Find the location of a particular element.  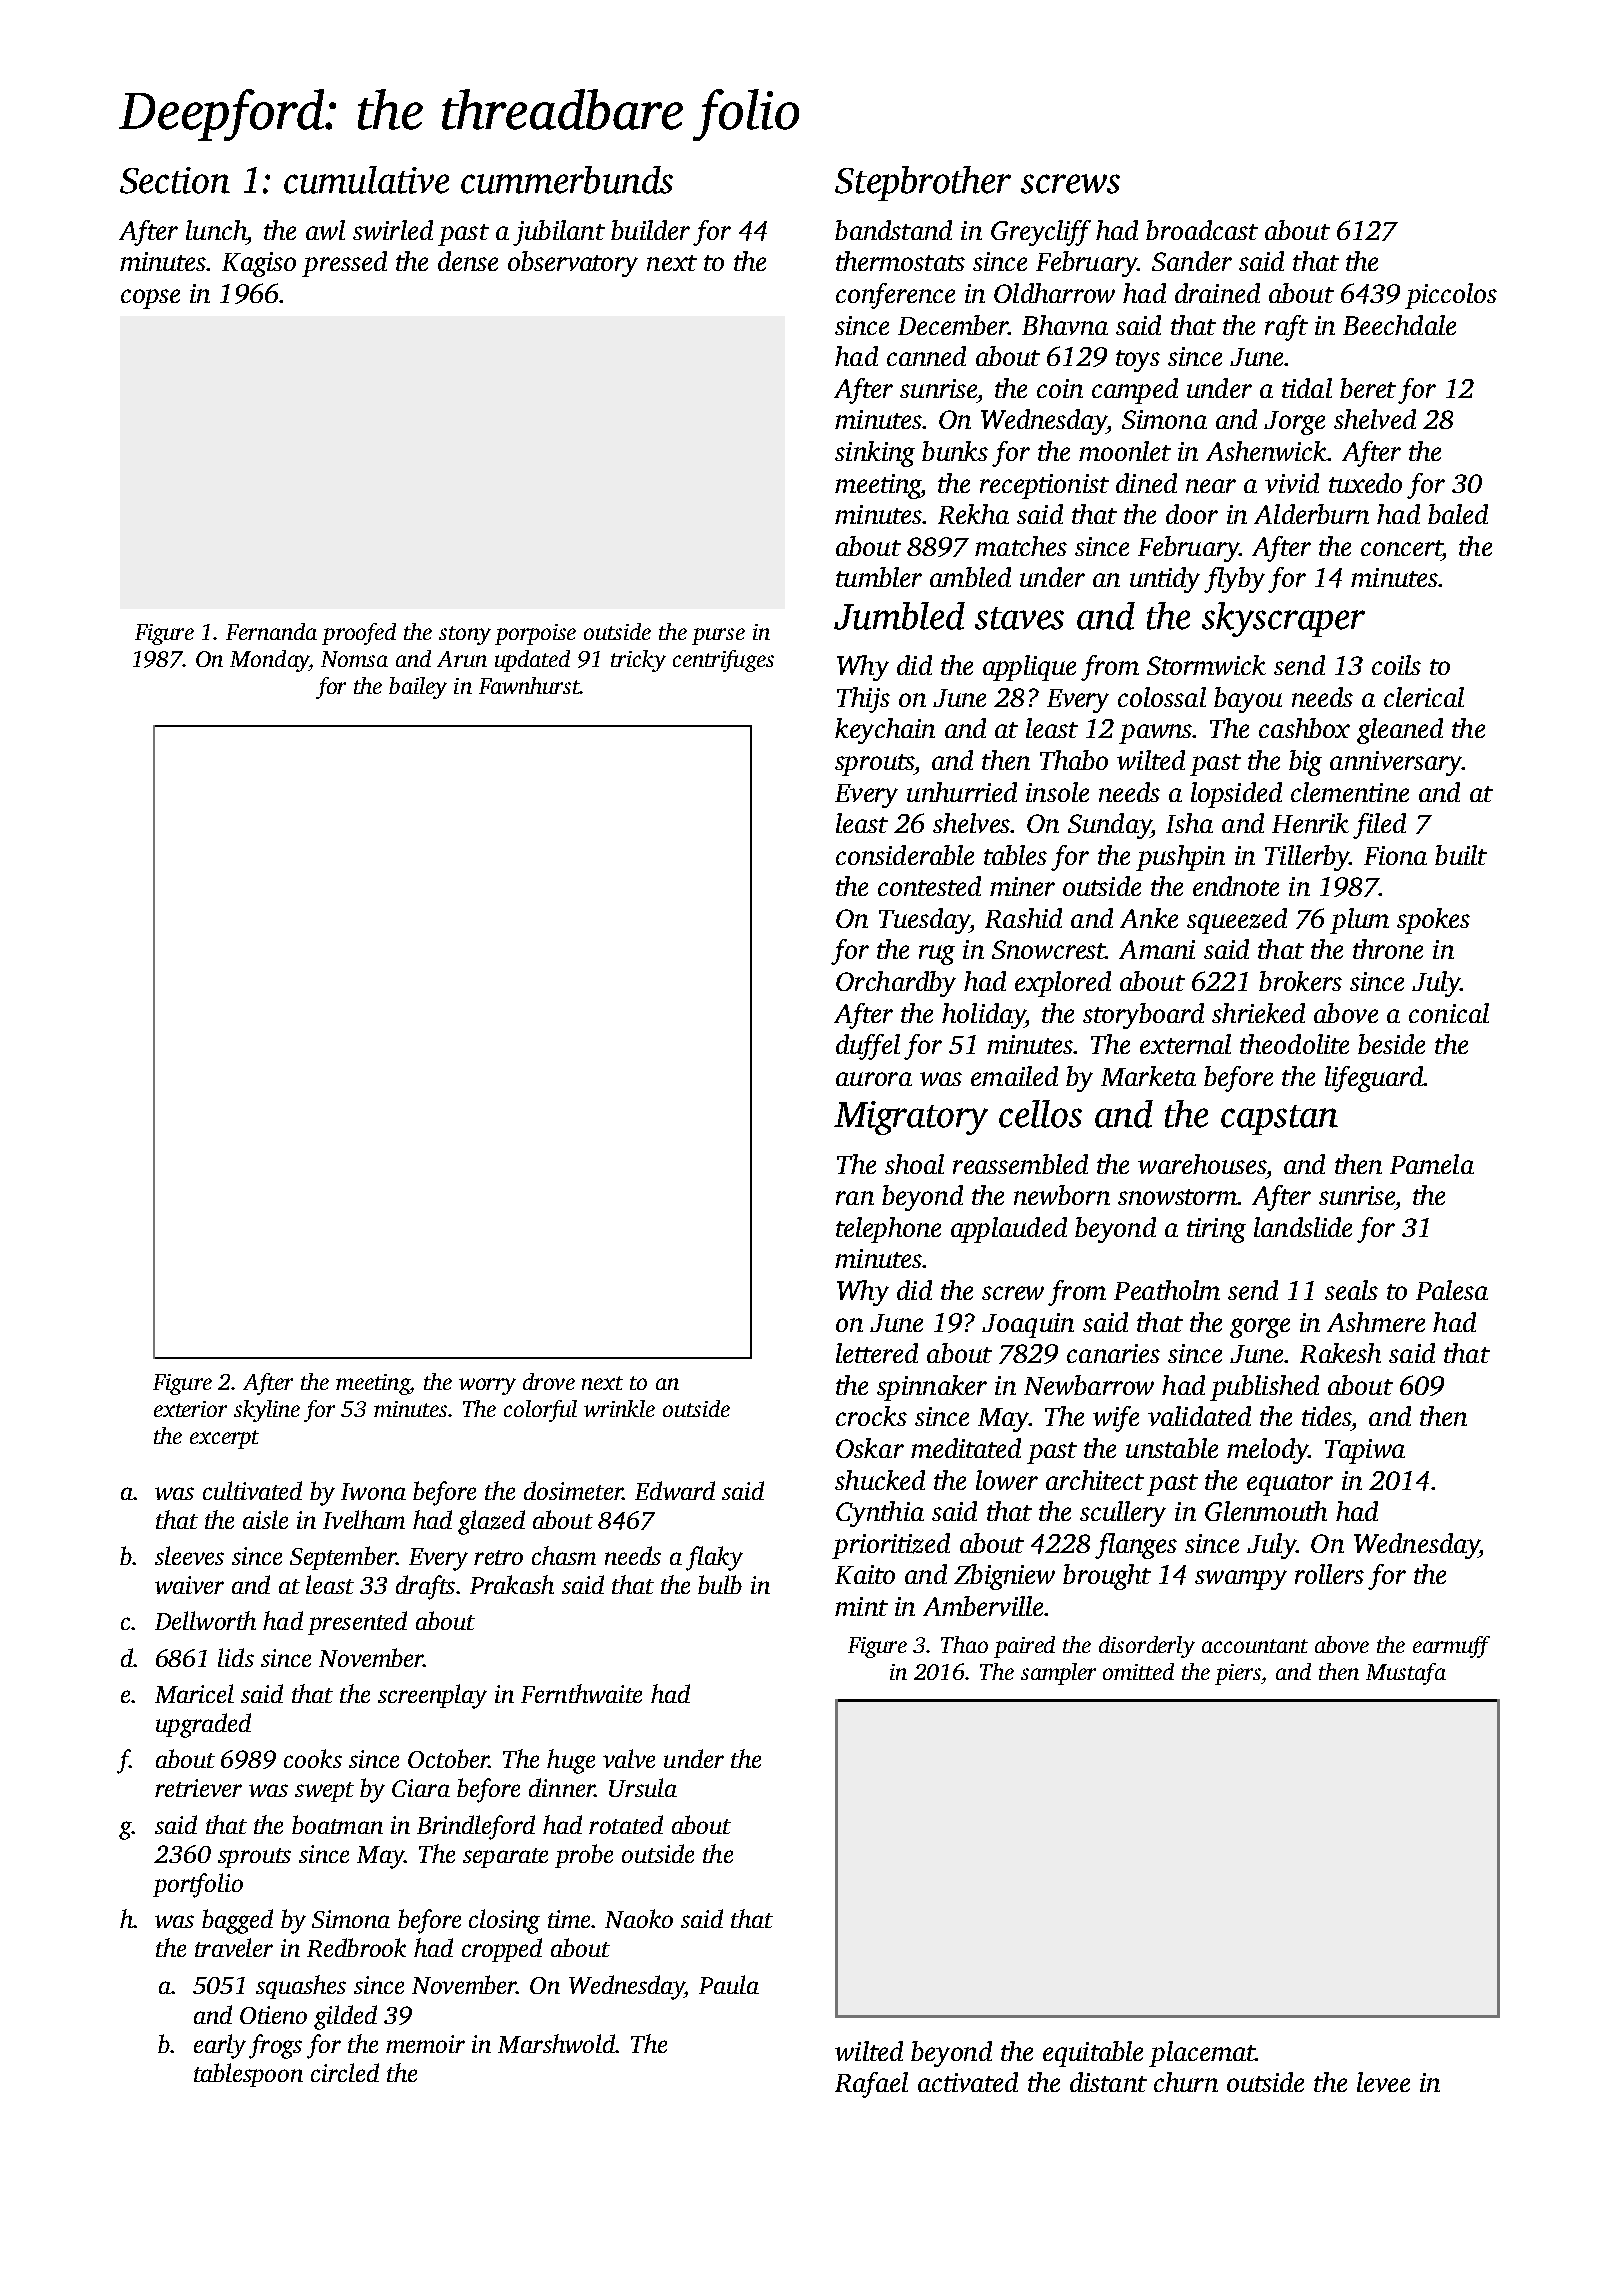

Rafael is located at coordinates (871, 2085).
